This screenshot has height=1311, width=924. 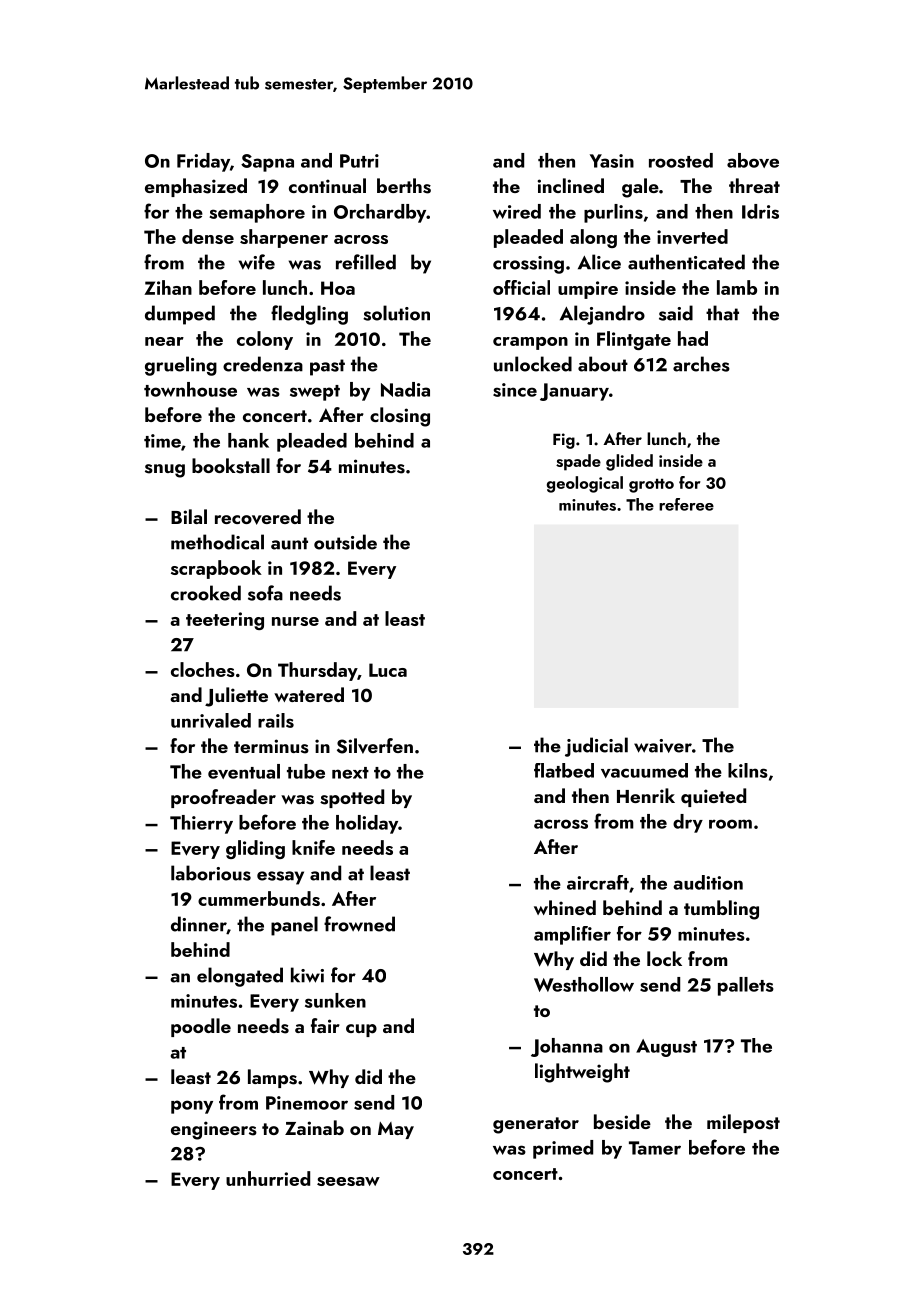 What do you see at coordinates (584, 984) in the screenshot?
I see `Westhollow` at bounding box center [584, 984].
